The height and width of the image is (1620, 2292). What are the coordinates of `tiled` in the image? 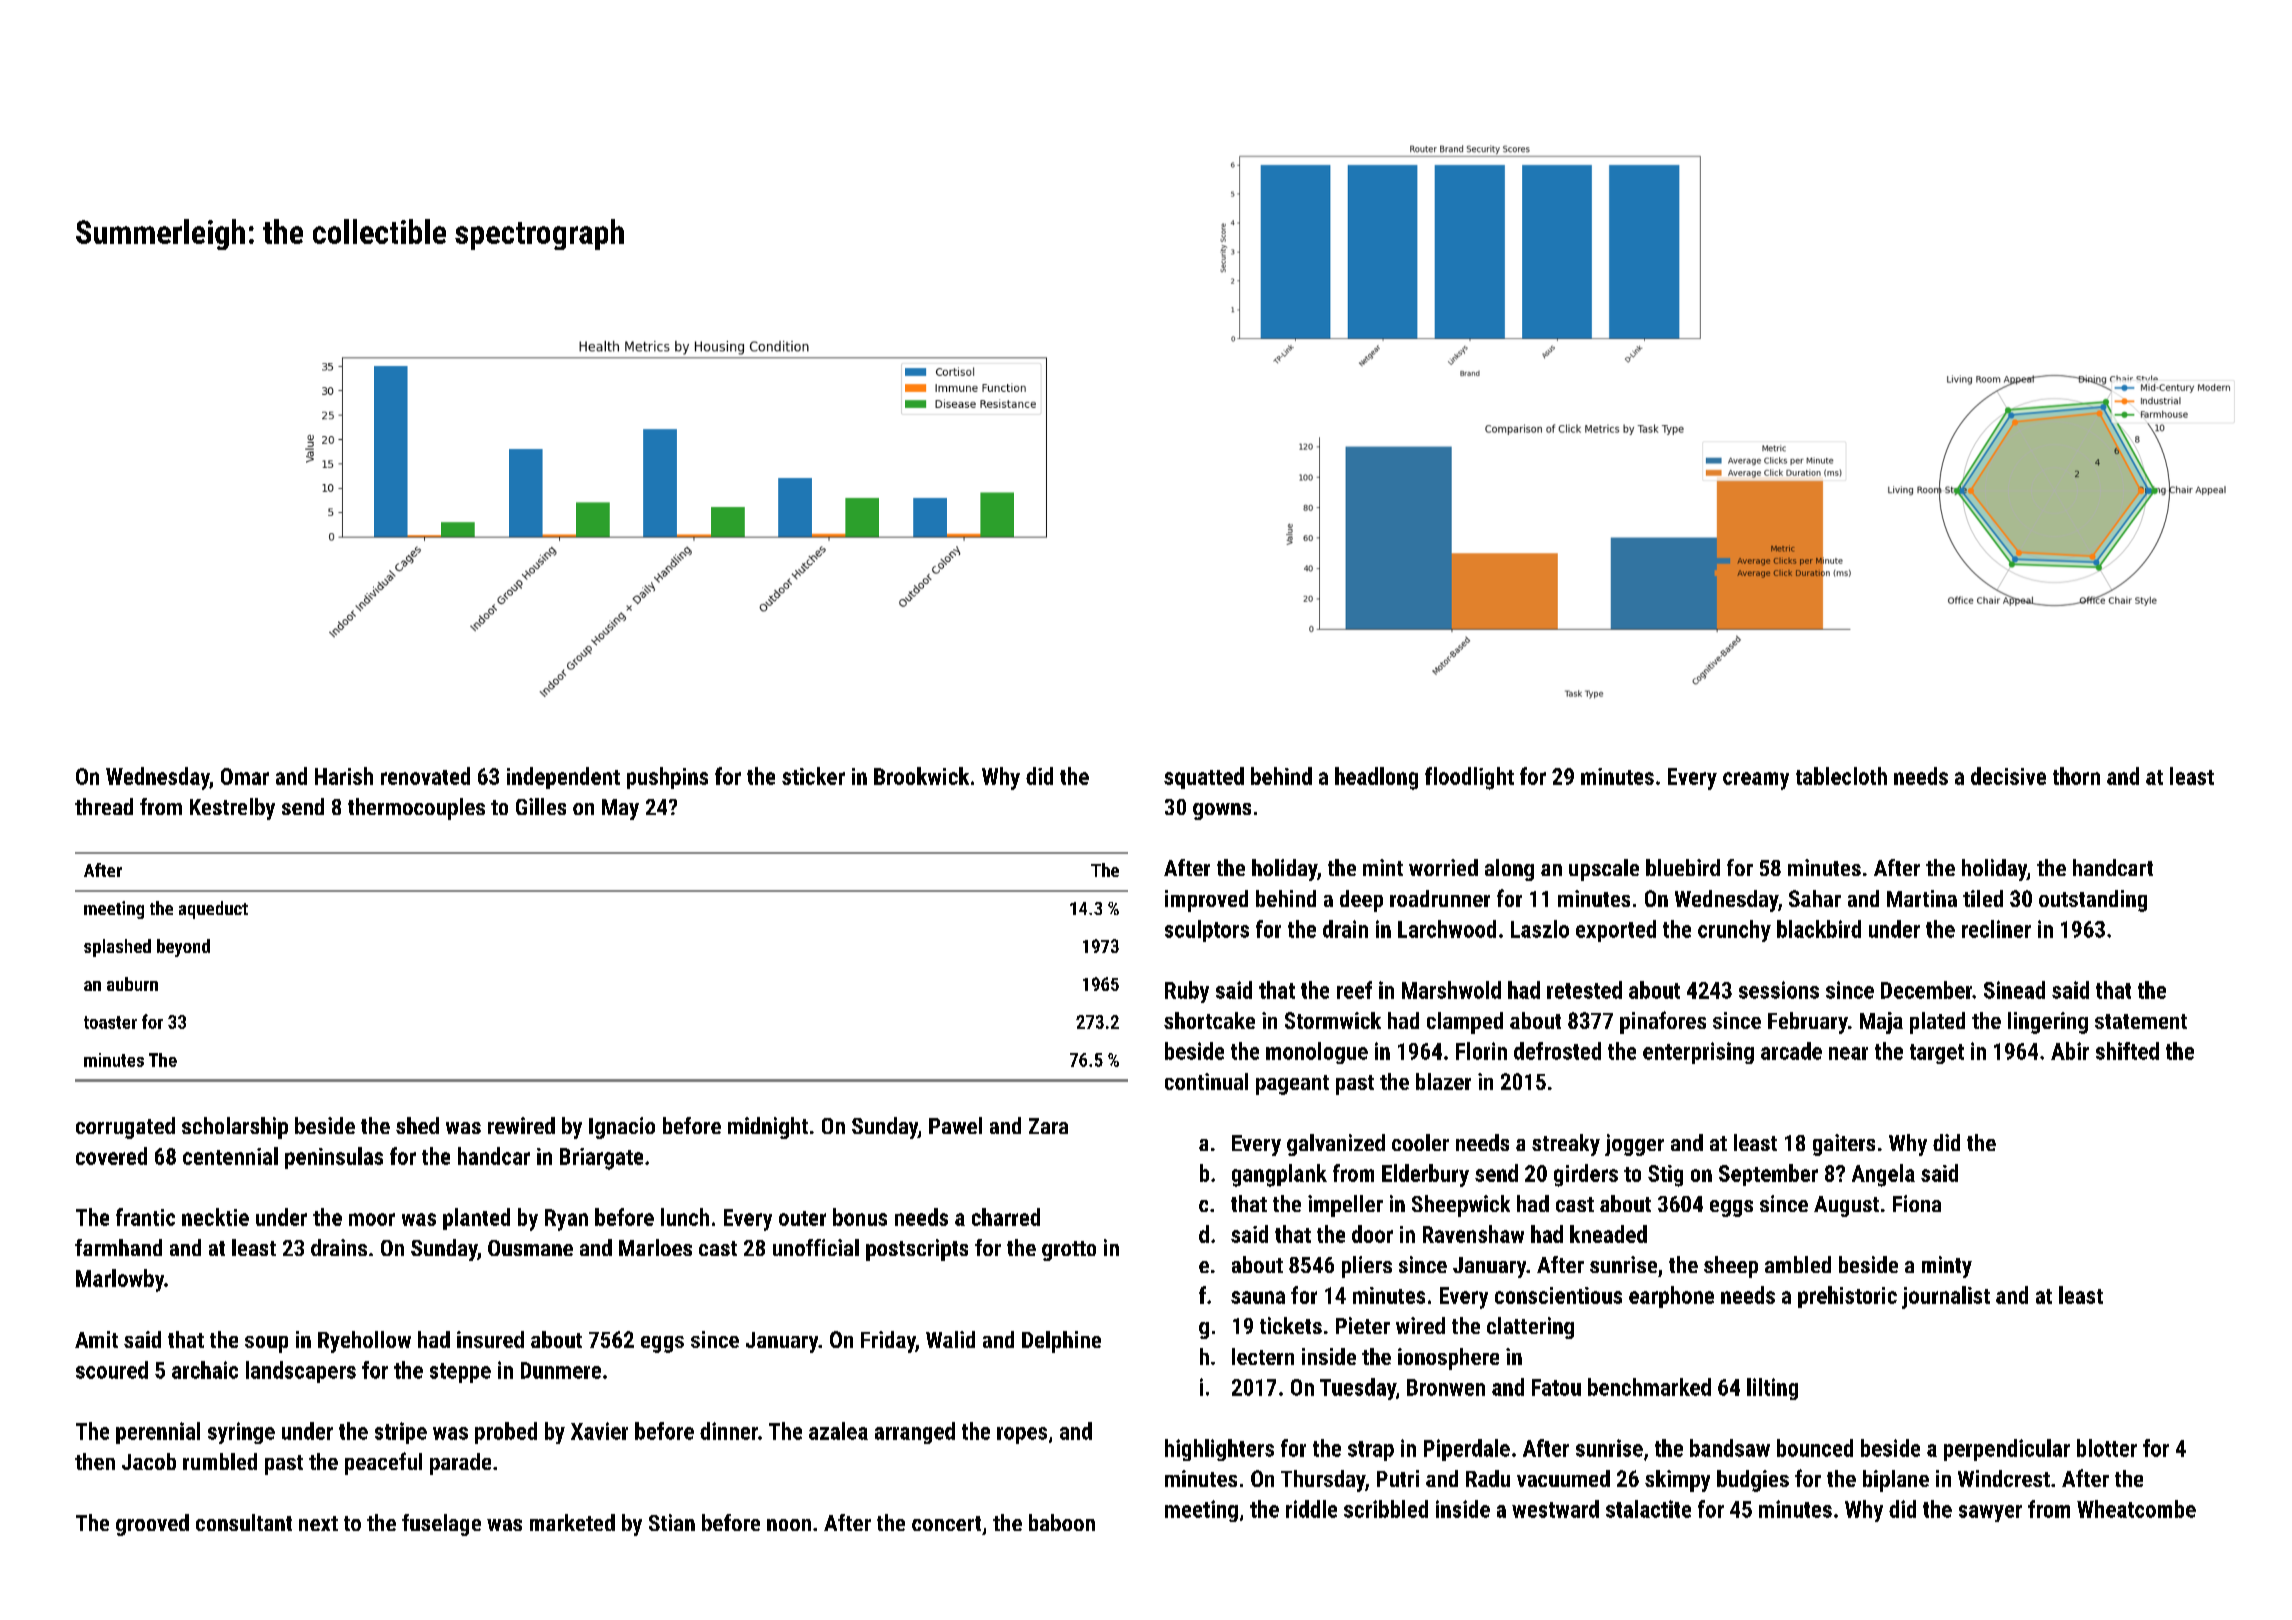 It's located at (1983, 898).
